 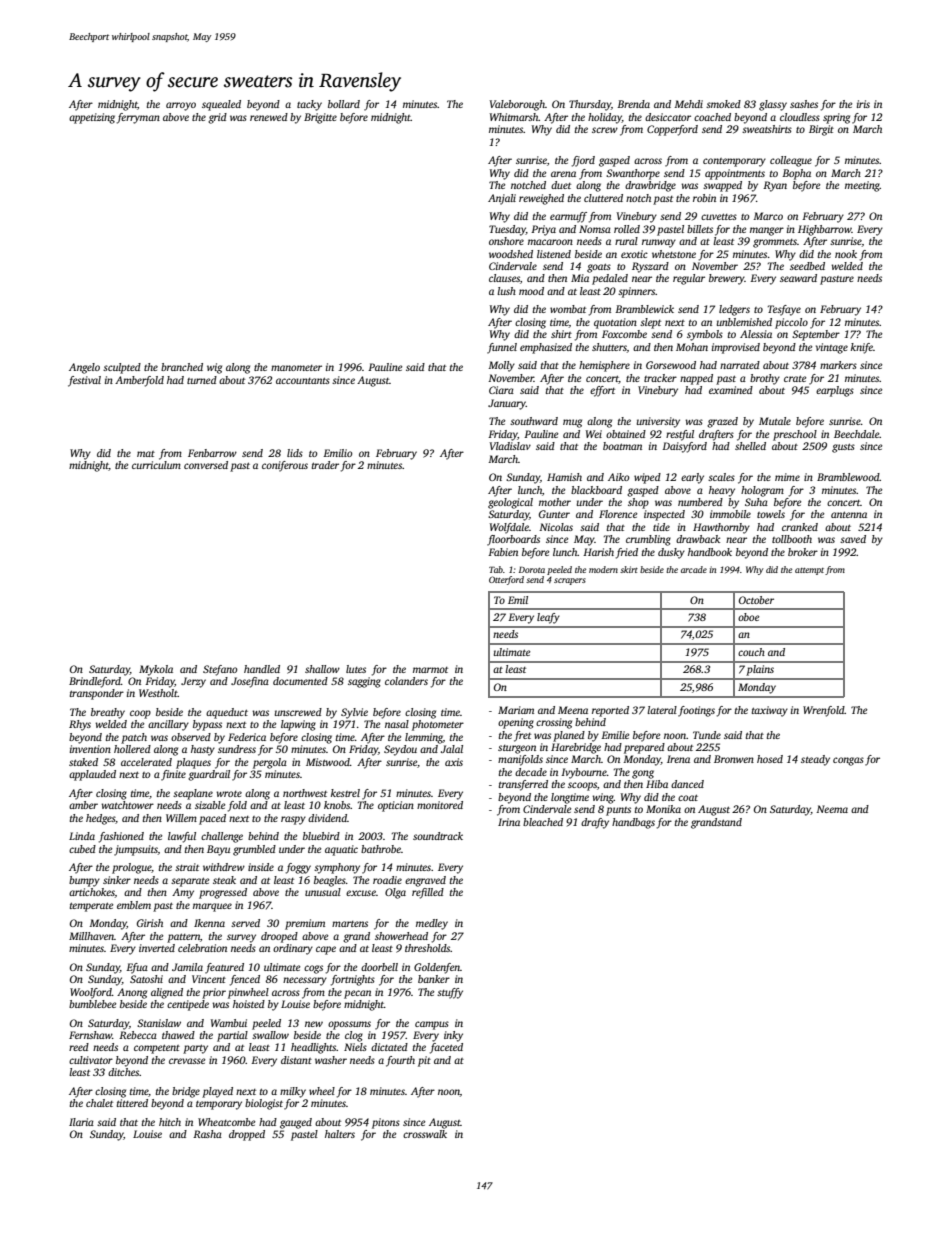 What do you see at coordinates (832, 809) in the screenshot?
I see `Neema` at bounding box center [832, 809].
